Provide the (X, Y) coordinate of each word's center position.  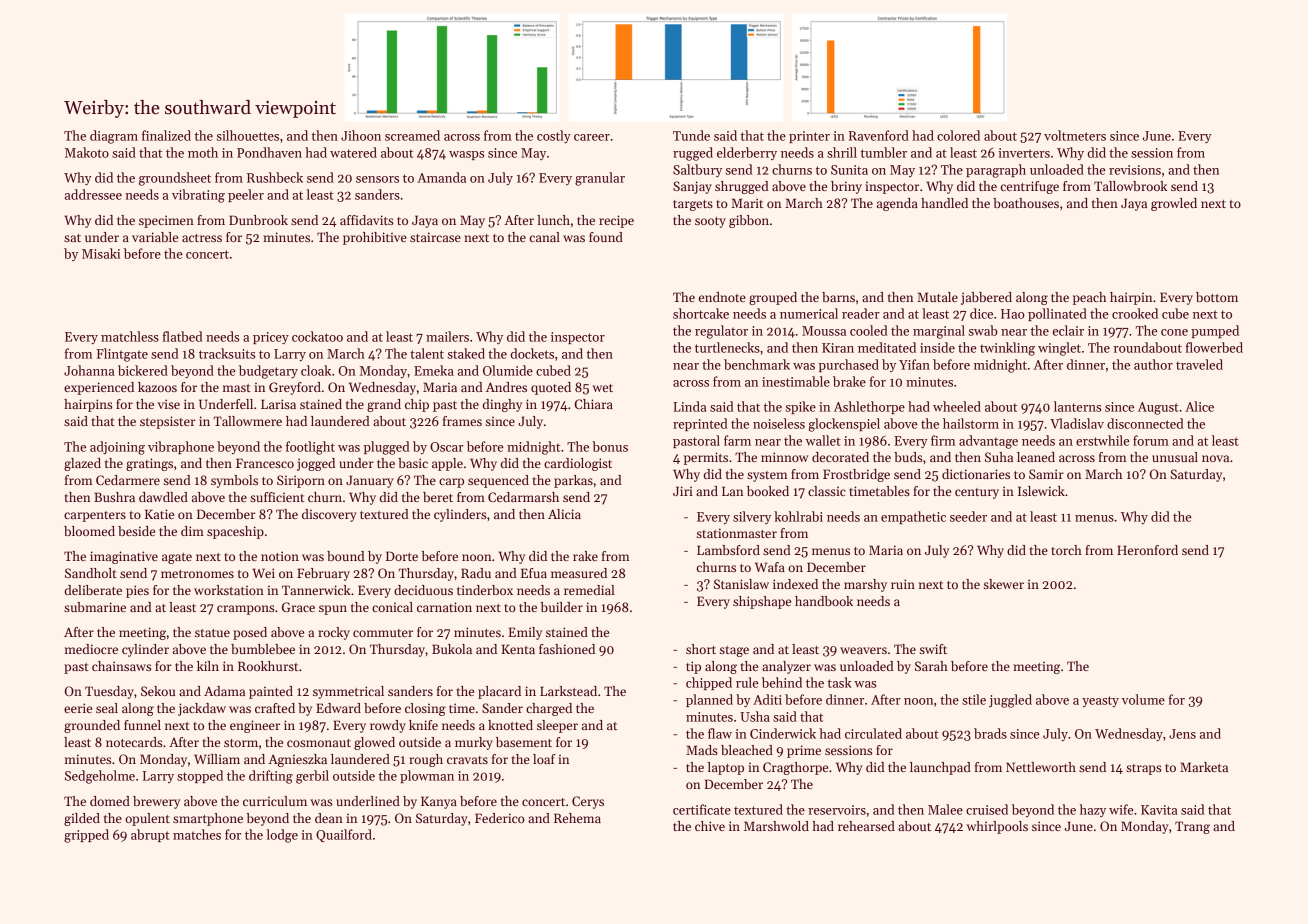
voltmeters (1075, 135)
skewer (1004, 584)
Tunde (691, 135)
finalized (166, 135)
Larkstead (568, 691)
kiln (208, 666)
